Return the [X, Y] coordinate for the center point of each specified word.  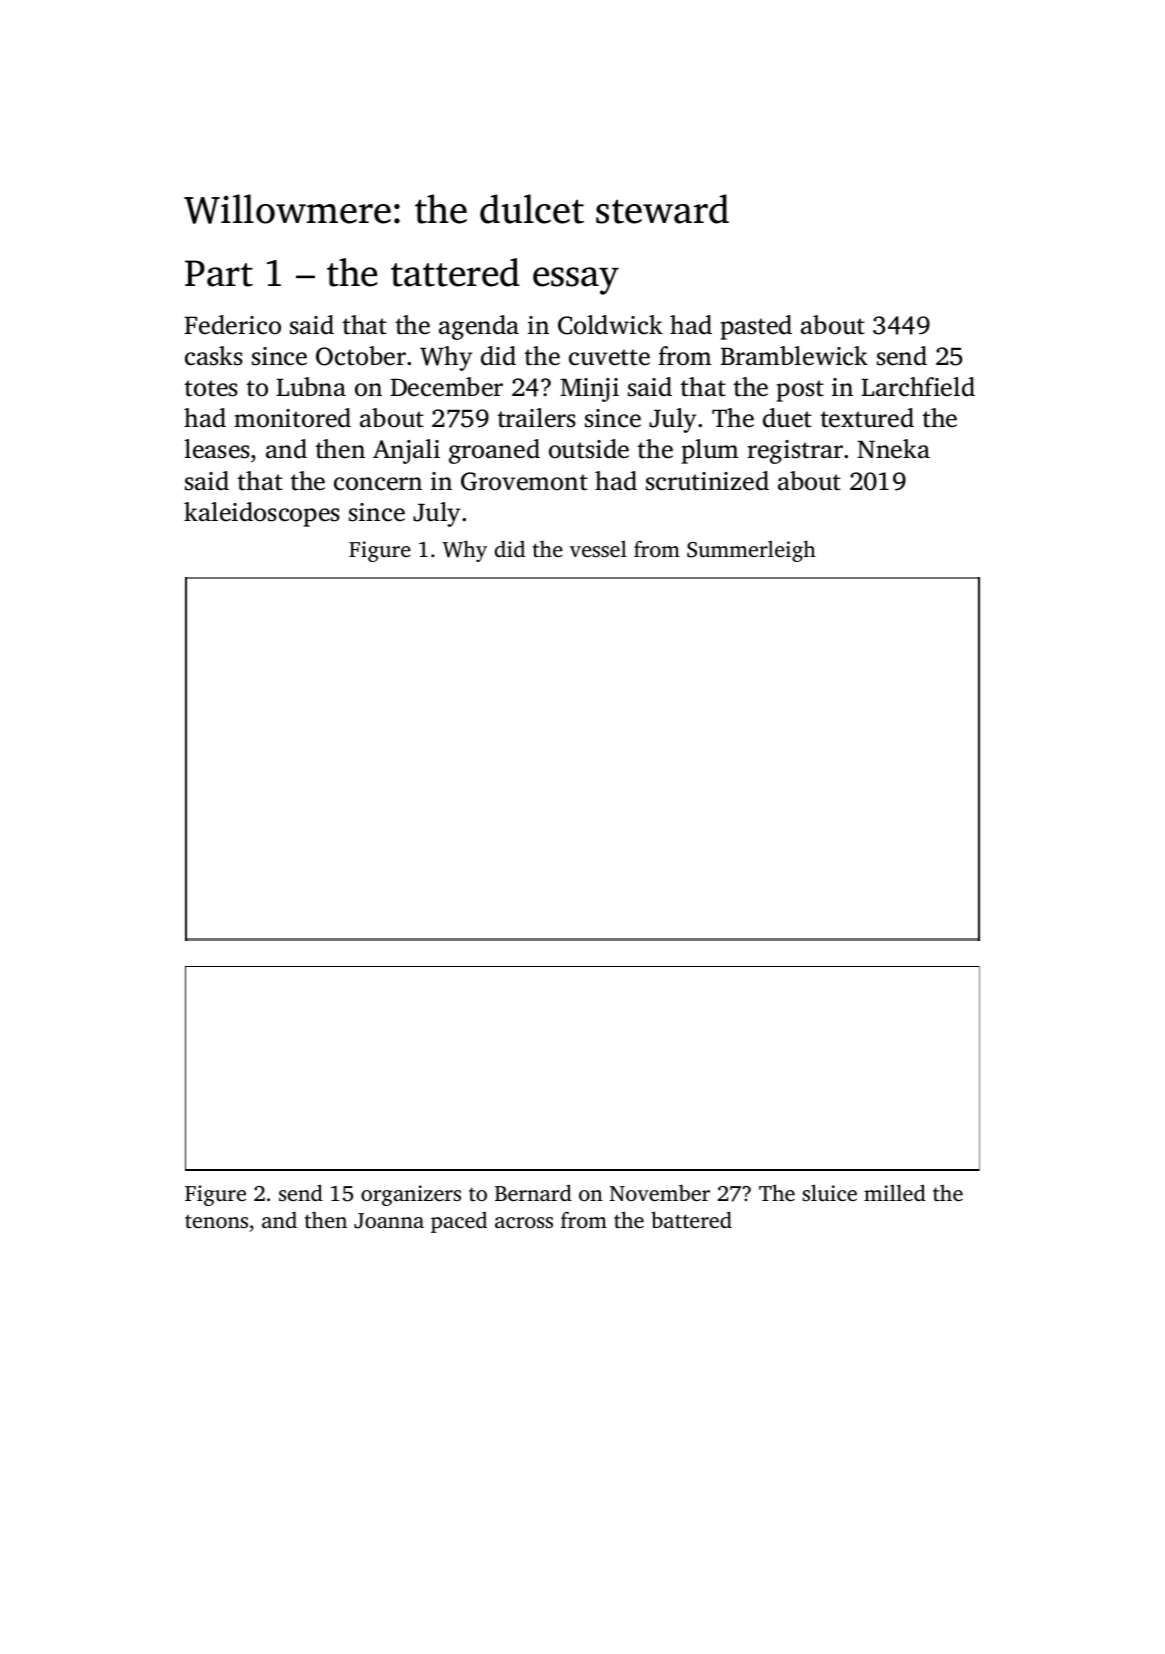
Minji [589, 390]
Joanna [389, 1221]
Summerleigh [751, 551]
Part [219, 273]
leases [217, 449]
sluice [829, 1192]
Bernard [533, 1192]
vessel [598, 549]
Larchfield [918, 387]
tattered [455, 272]
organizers [411, 1195]
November [660, 1193]
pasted [756, 327]
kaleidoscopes [262, 514]
